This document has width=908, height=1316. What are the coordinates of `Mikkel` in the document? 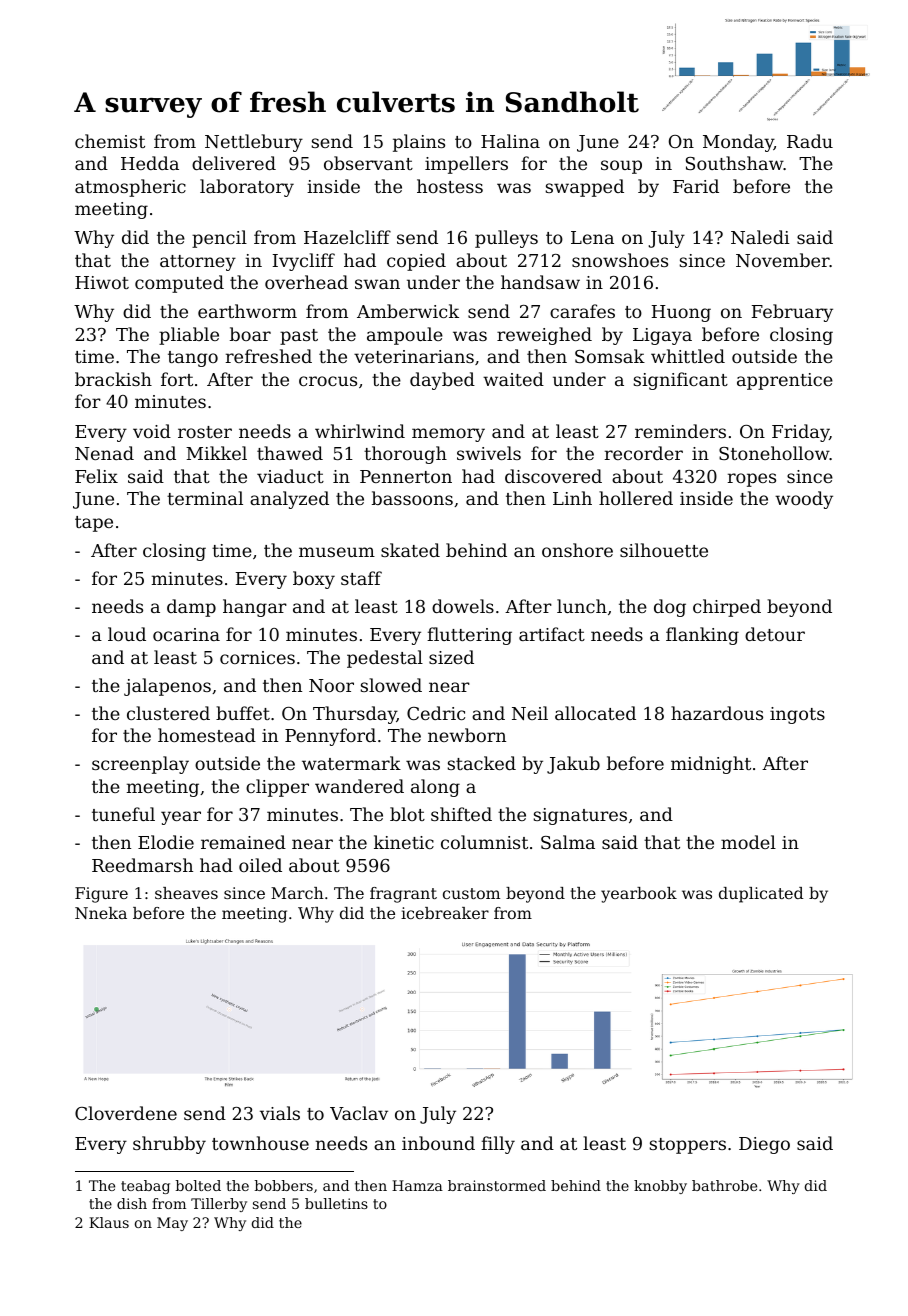 It's located at (216, 453).
